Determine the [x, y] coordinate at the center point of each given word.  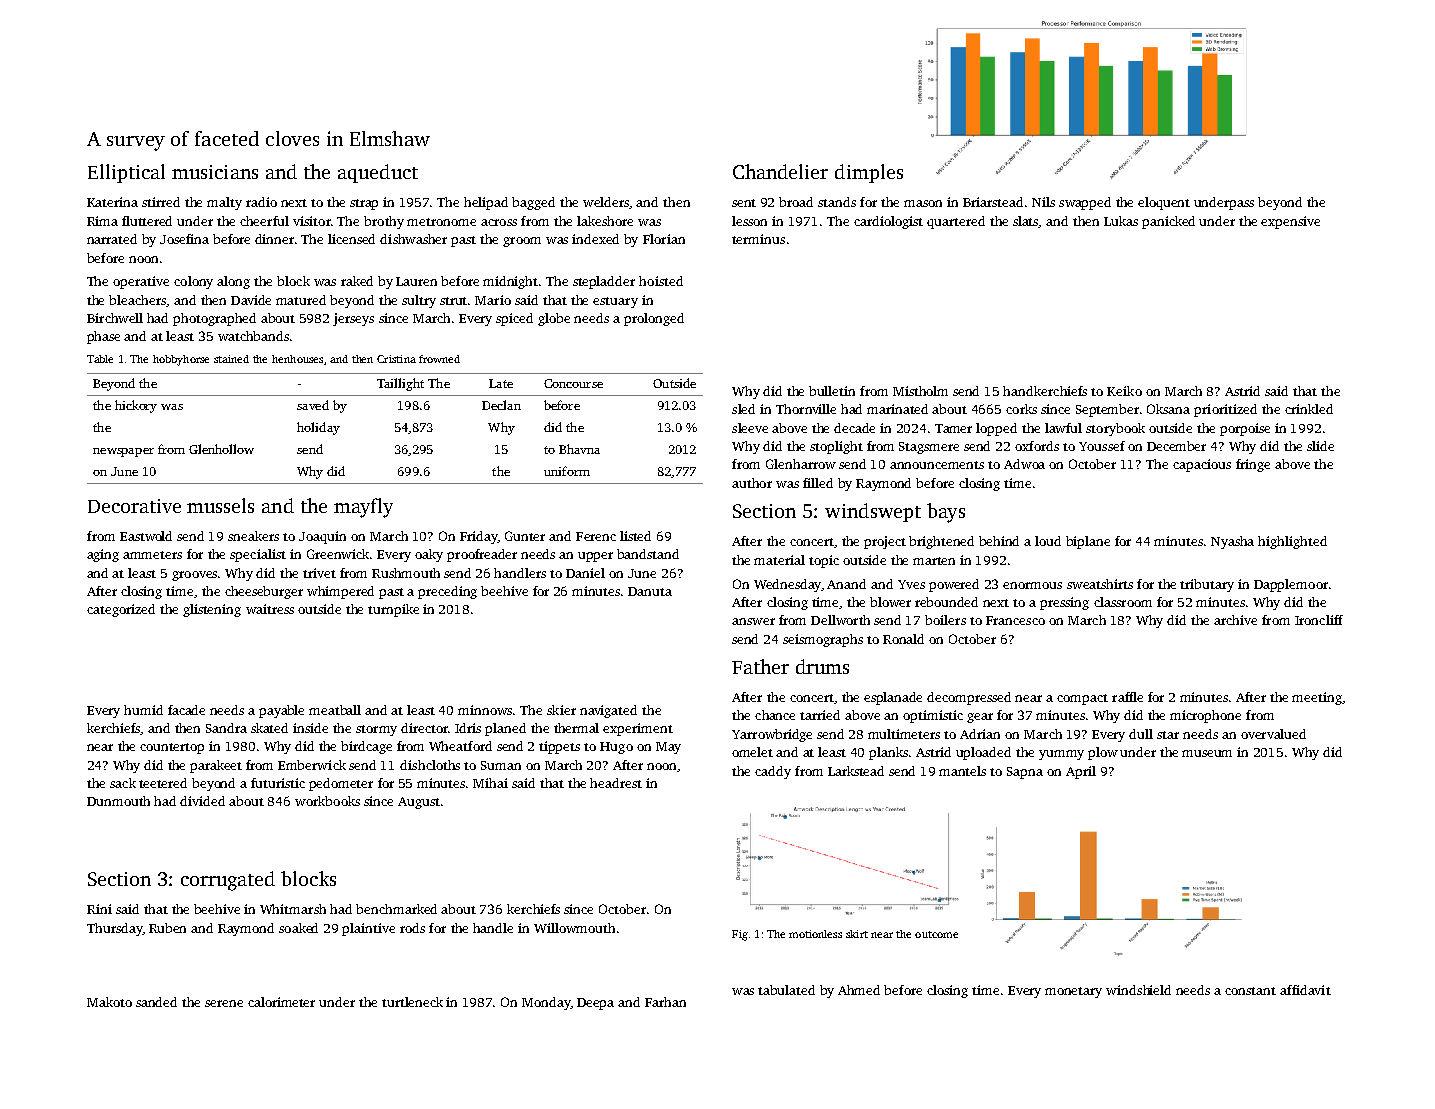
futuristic [278, 783]
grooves [194, 576]
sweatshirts [1100, 584]
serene [224, 1003]
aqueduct [378, 173]
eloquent [1164, 203]
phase [103, 337]
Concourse [573, 383]
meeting [1317, 698]
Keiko [1124, 391]
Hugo [616, 748]
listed [635, 536]
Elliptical [126, 173]
